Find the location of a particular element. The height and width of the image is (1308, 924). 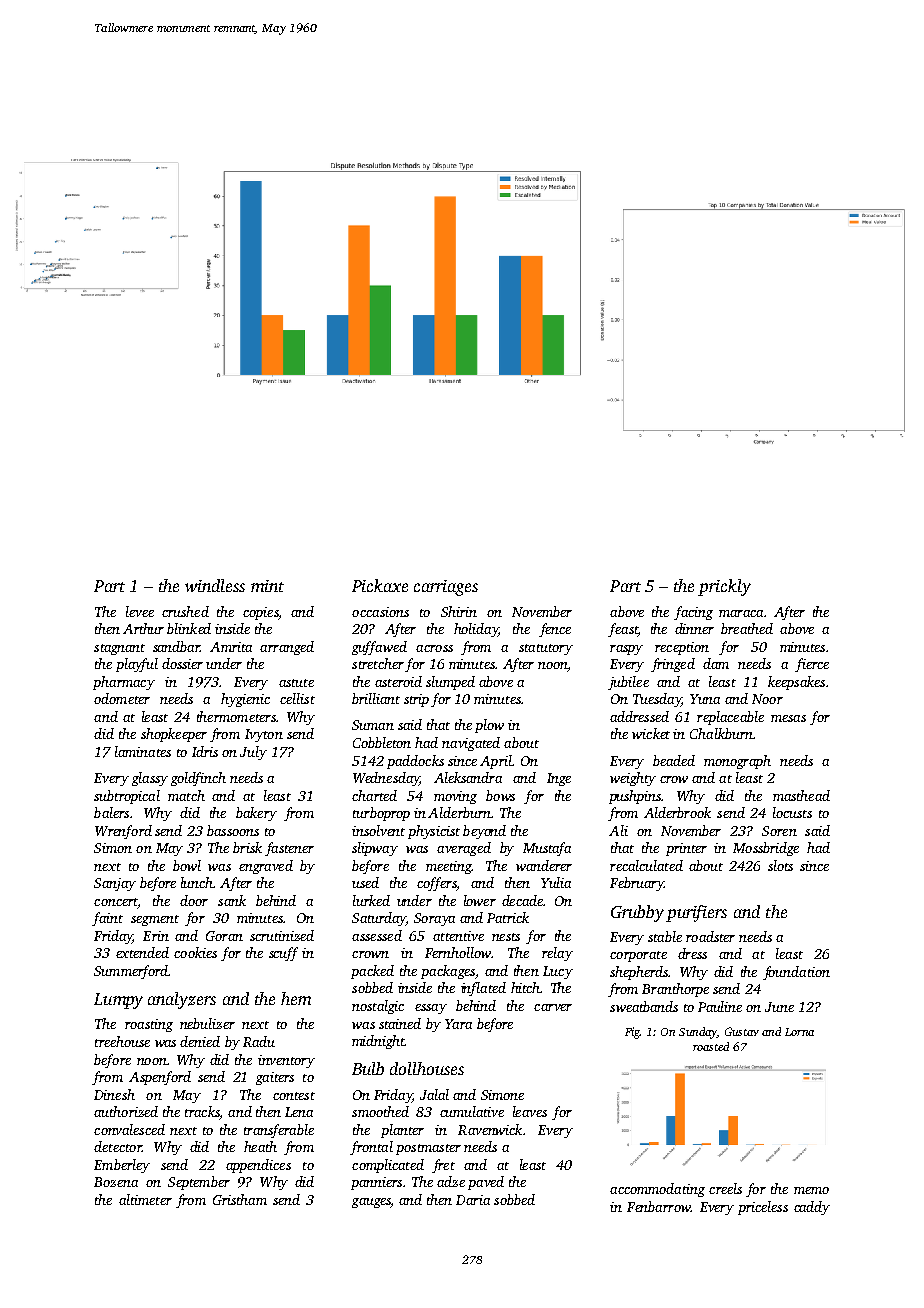

tracks is located at coordinates (202, 1113).
